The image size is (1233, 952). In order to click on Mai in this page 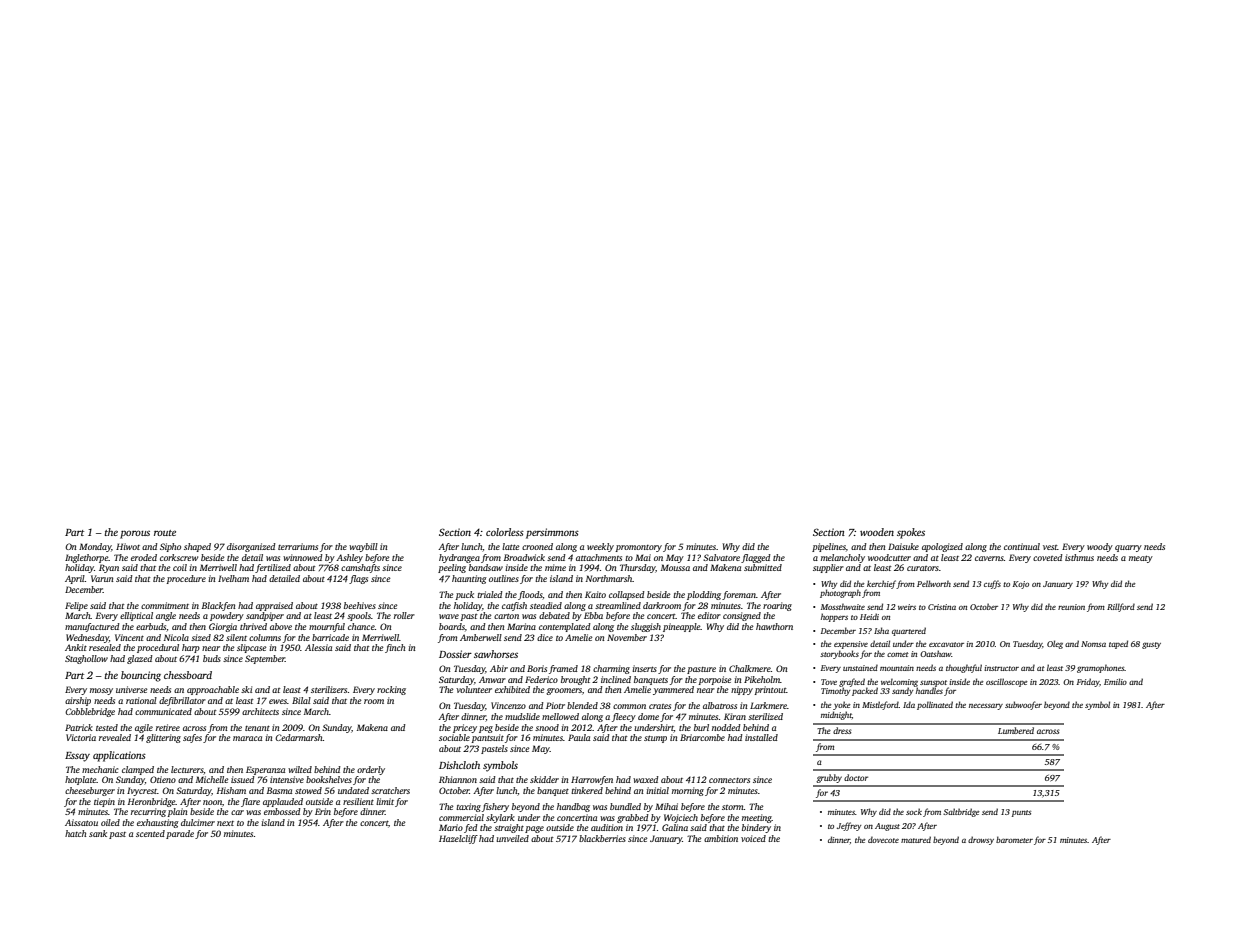, I will do `click(643, 557)`.
